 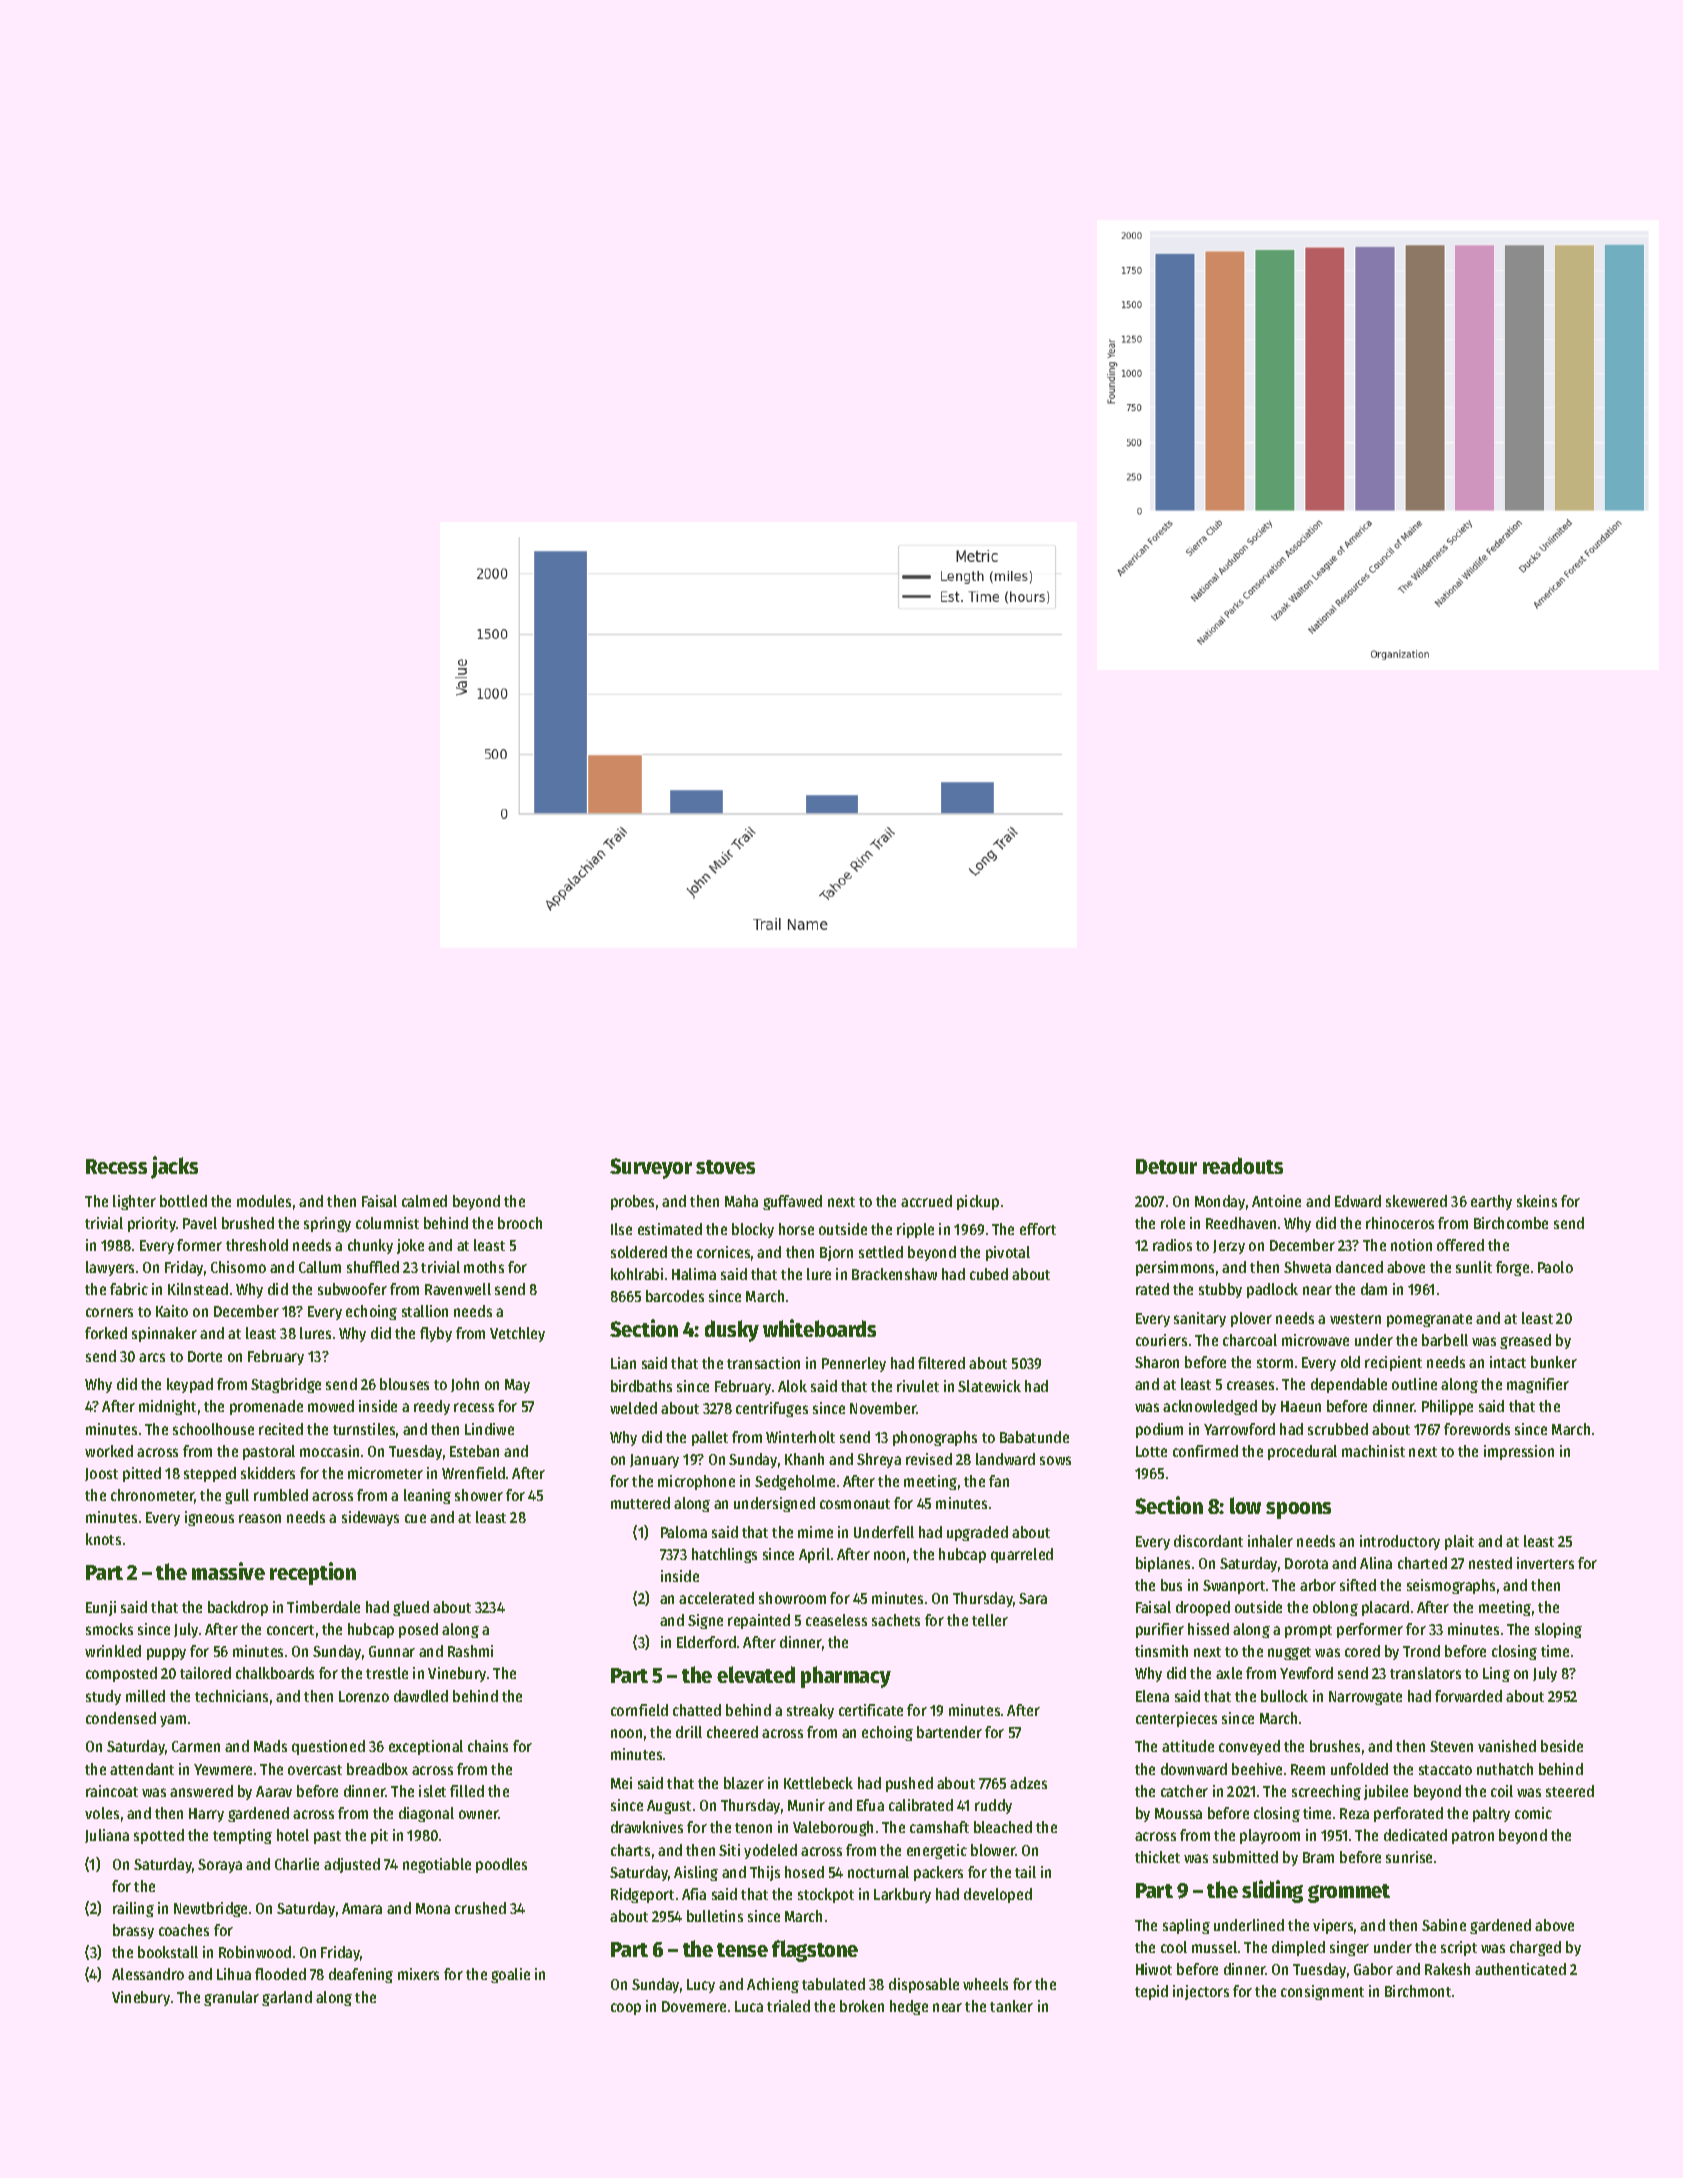 What do you see at coordinates (370, 1246) in the screenshot?
I see `chunky` at bounding box center [370, 1246].
